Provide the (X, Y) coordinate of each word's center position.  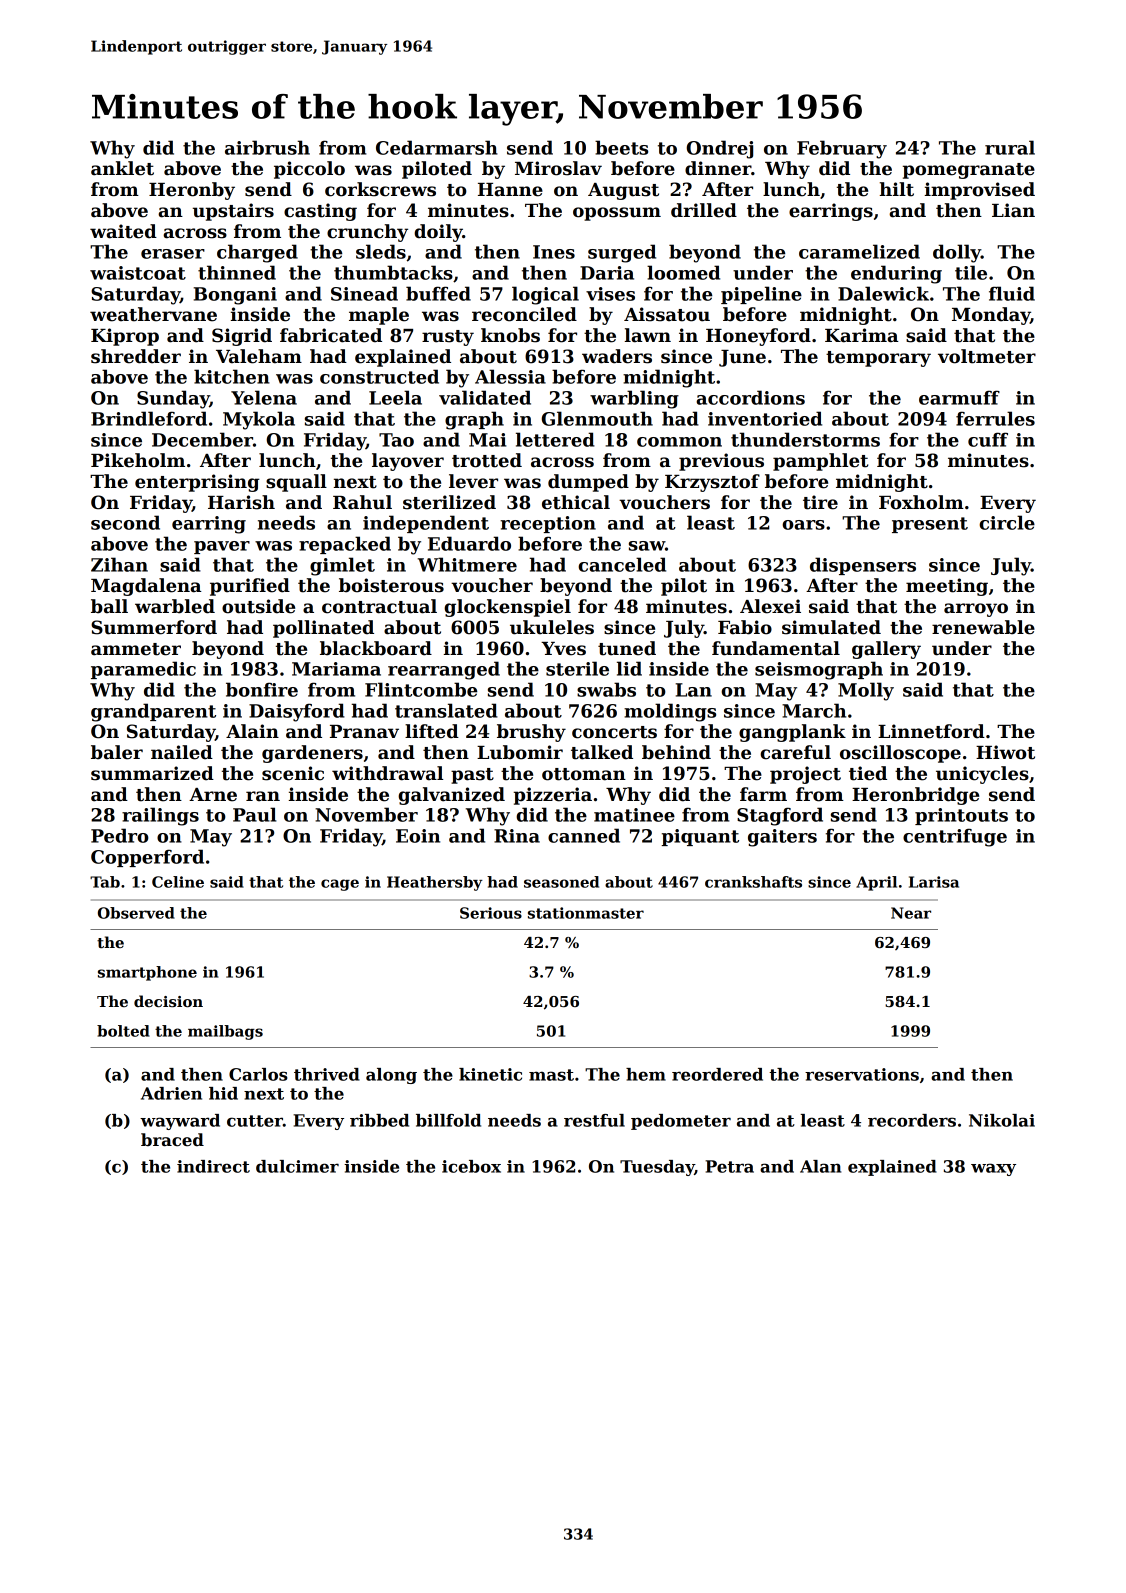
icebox (471, 1166)
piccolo (309, 170)
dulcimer (297, 1166)
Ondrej (720, 149)
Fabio (745, 627)
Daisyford (297, 712)
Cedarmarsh (437, 147)
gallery (886, 650)
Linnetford (931, 731)
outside (258, 606)
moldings (670, 712)
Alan (820, 1166)
